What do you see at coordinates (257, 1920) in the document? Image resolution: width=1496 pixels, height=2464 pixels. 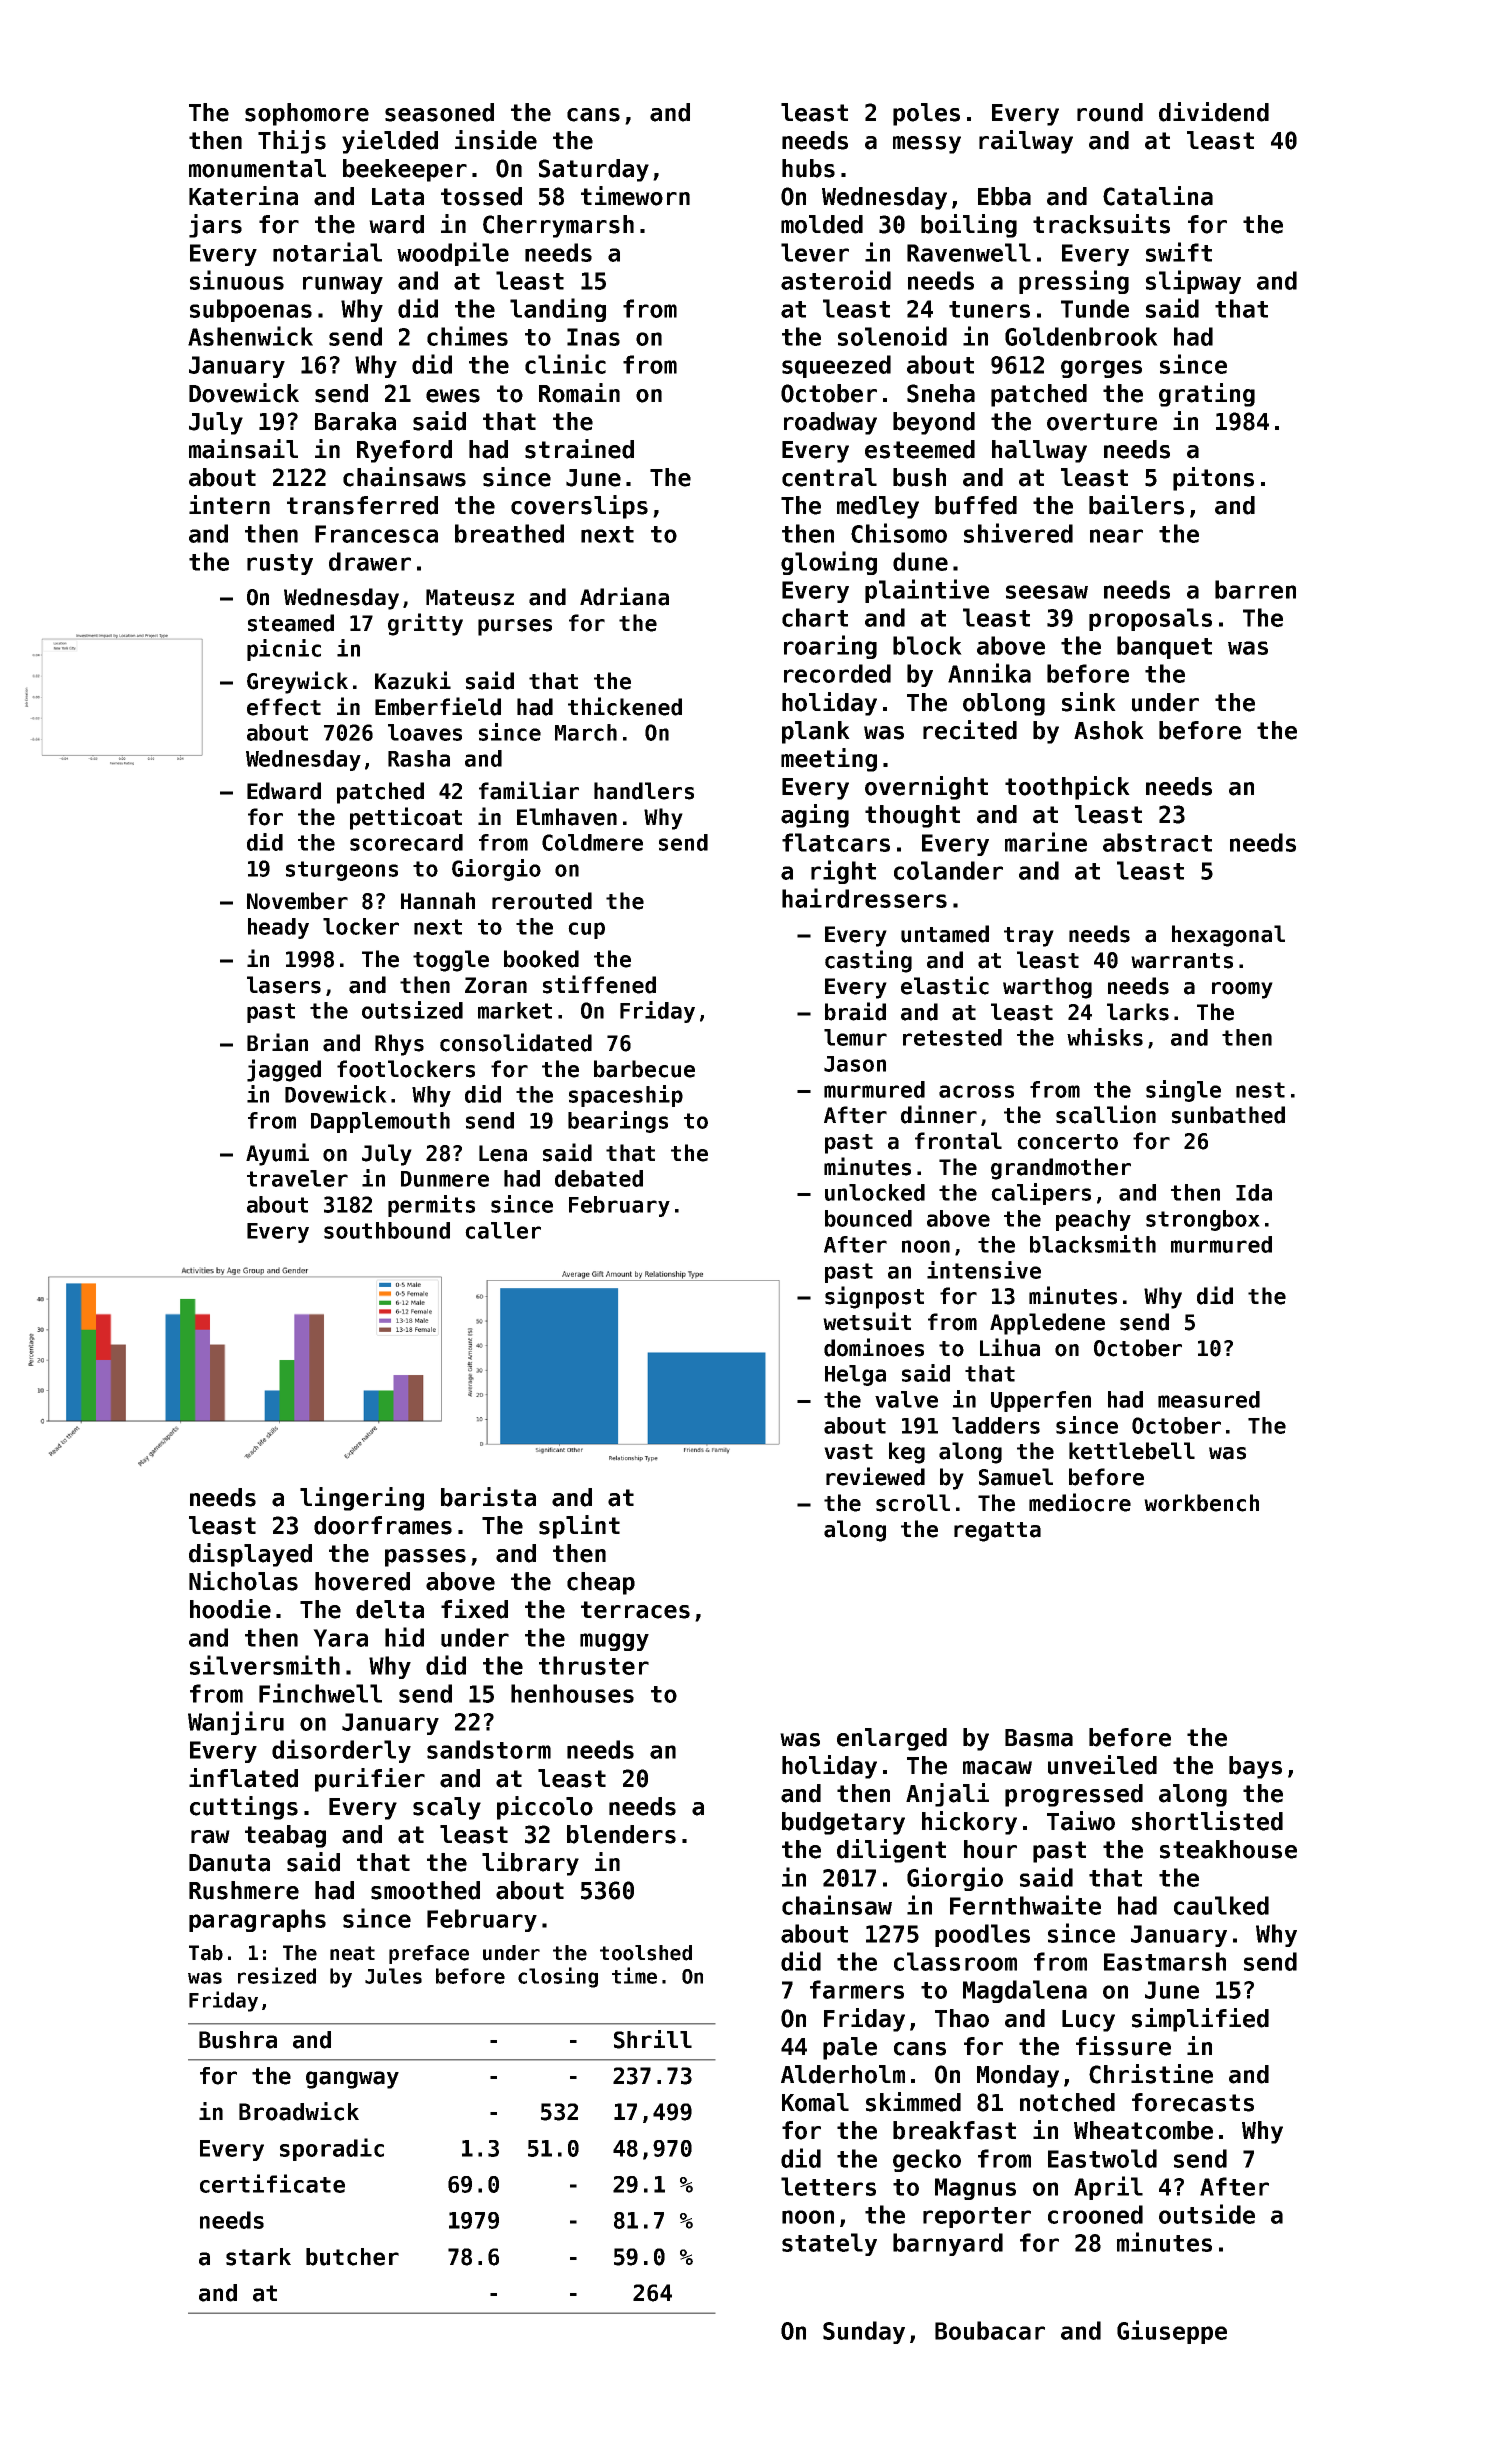 I see `paragraphs` at bounding box center [257, 1920].
